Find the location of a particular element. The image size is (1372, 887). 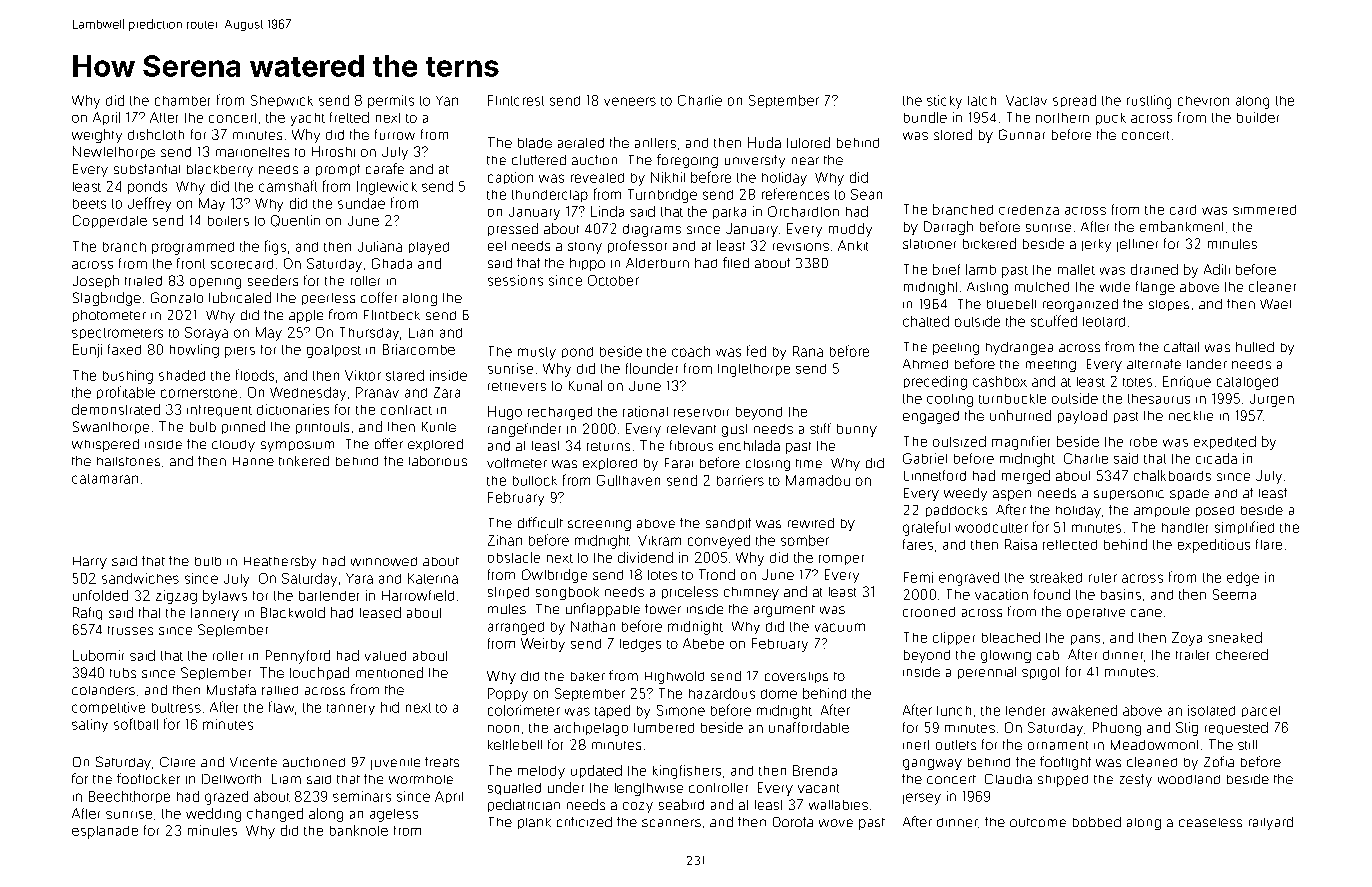

plank is located at coordinates (534, 823).
